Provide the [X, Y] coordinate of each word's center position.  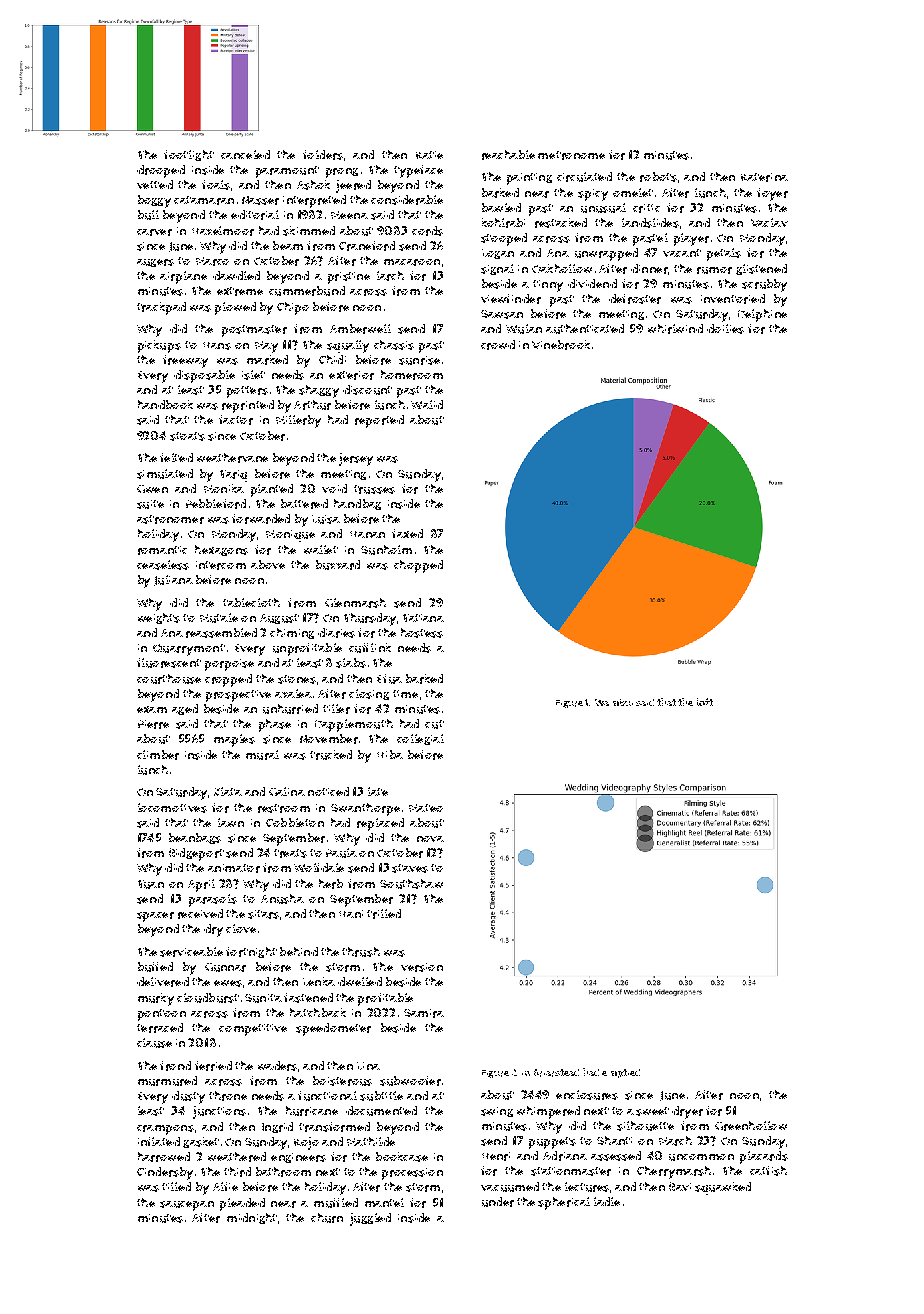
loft [705, 702]
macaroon [412, 262]
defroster [635, 299]
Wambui [614, 702]
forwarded [261, 519]
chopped [418, 566]
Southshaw [411, 884]
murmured [167, 1081]
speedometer [333, 1029]
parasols [213, 900]
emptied [621, 1073]
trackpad [161, 308]
